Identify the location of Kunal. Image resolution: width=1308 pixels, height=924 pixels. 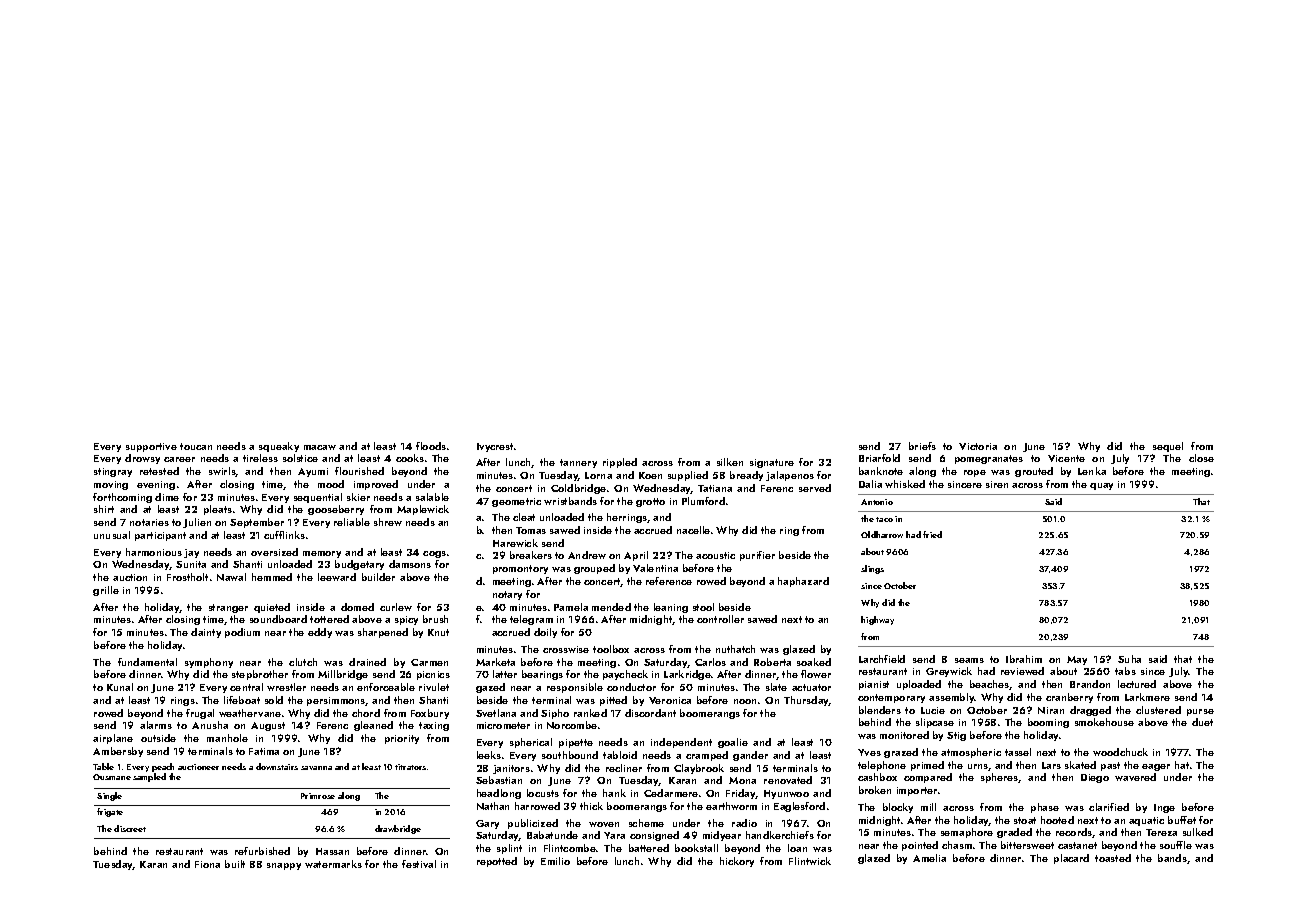
(120, 687).
